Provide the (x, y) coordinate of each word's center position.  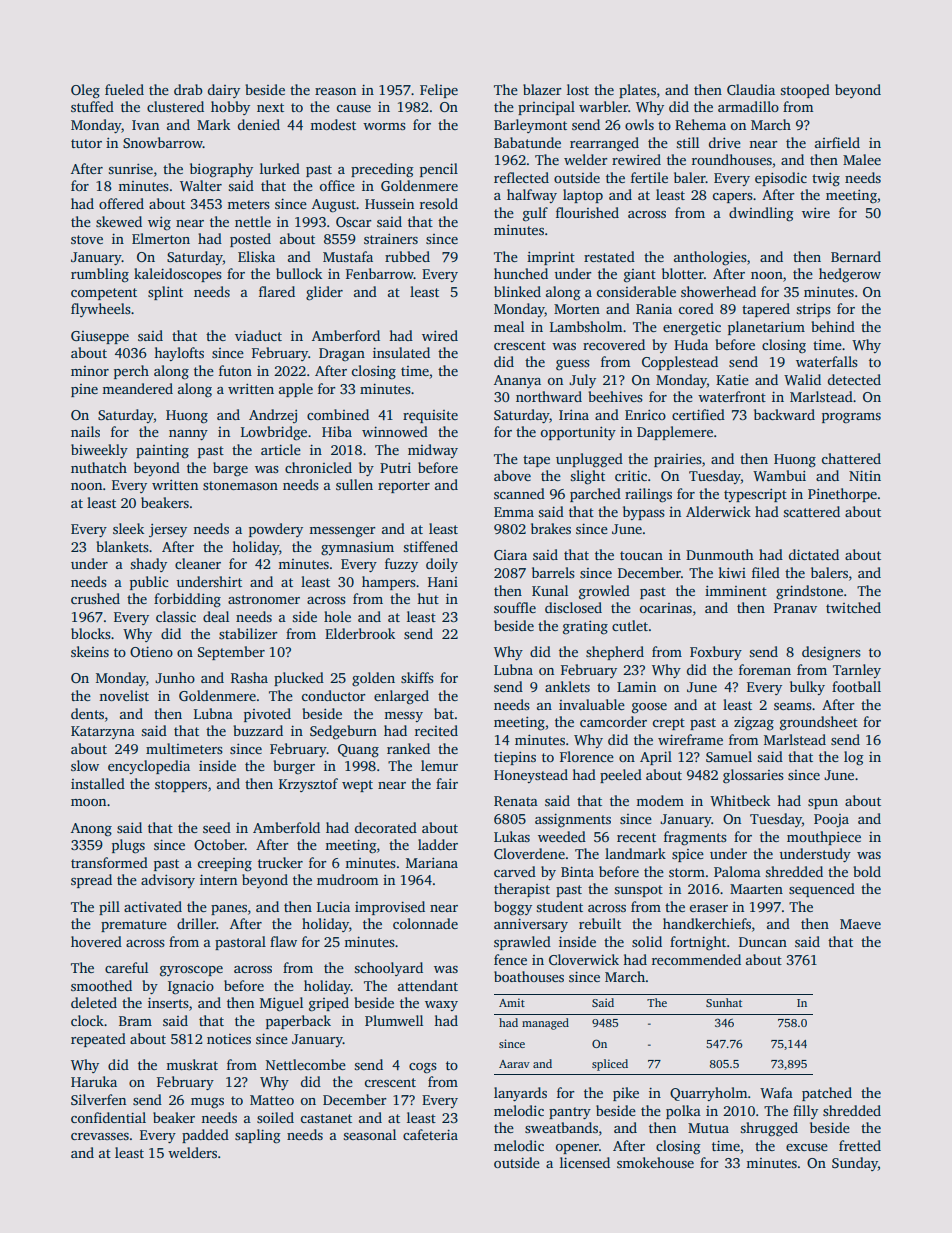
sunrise (131, 168)
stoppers (181, 786)
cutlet (630, 625)
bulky (807, 688)
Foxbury (716, 653)
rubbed (407, 256)
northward (549, 396)
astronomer (264, 599)
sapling (258, 1136)
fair (447, 783)
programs (851, 418)
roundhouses (732, 159)
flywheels (101, 310)
